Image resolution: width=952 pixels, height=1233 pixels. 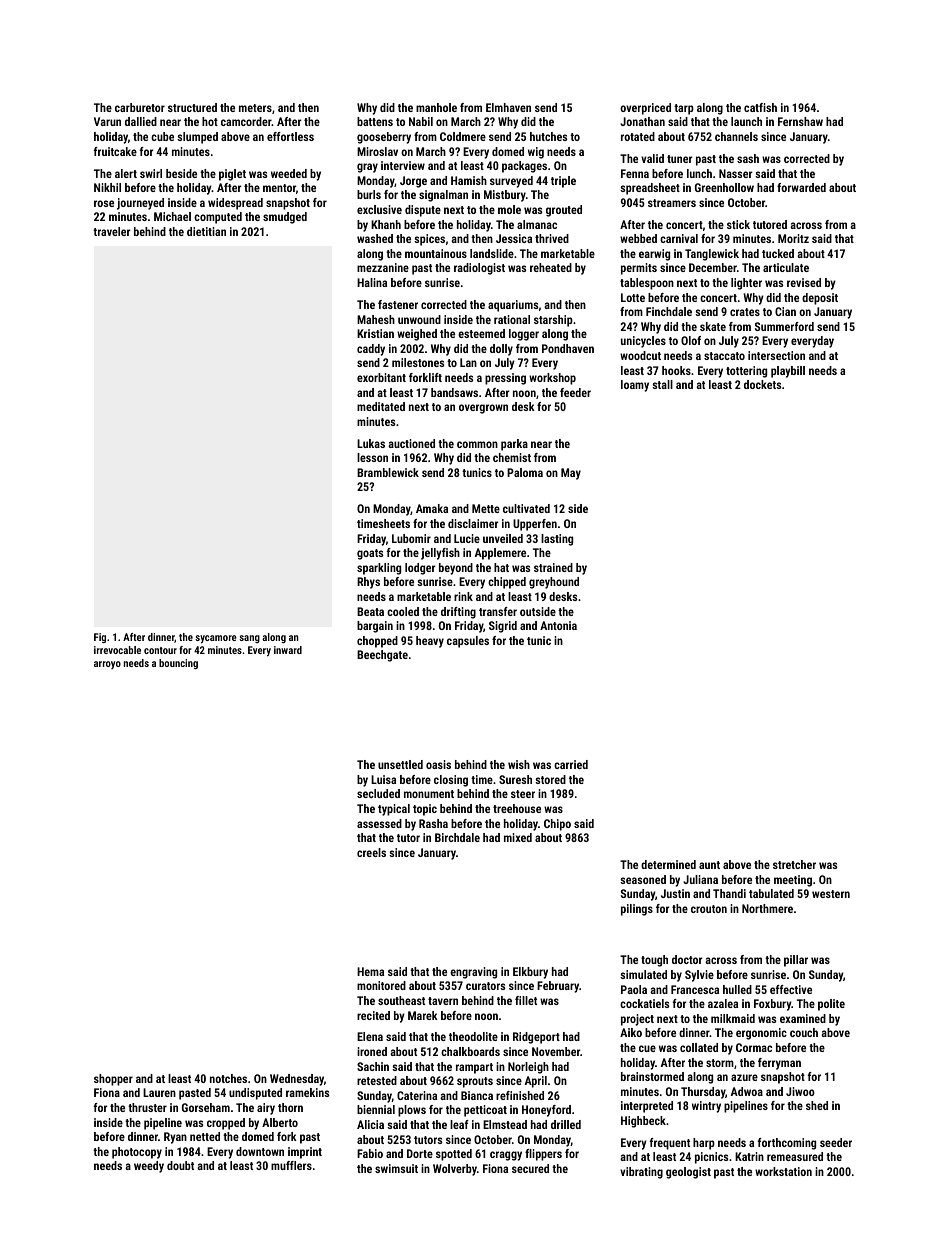 I want to click on inward, so click(x=288, y=650).
